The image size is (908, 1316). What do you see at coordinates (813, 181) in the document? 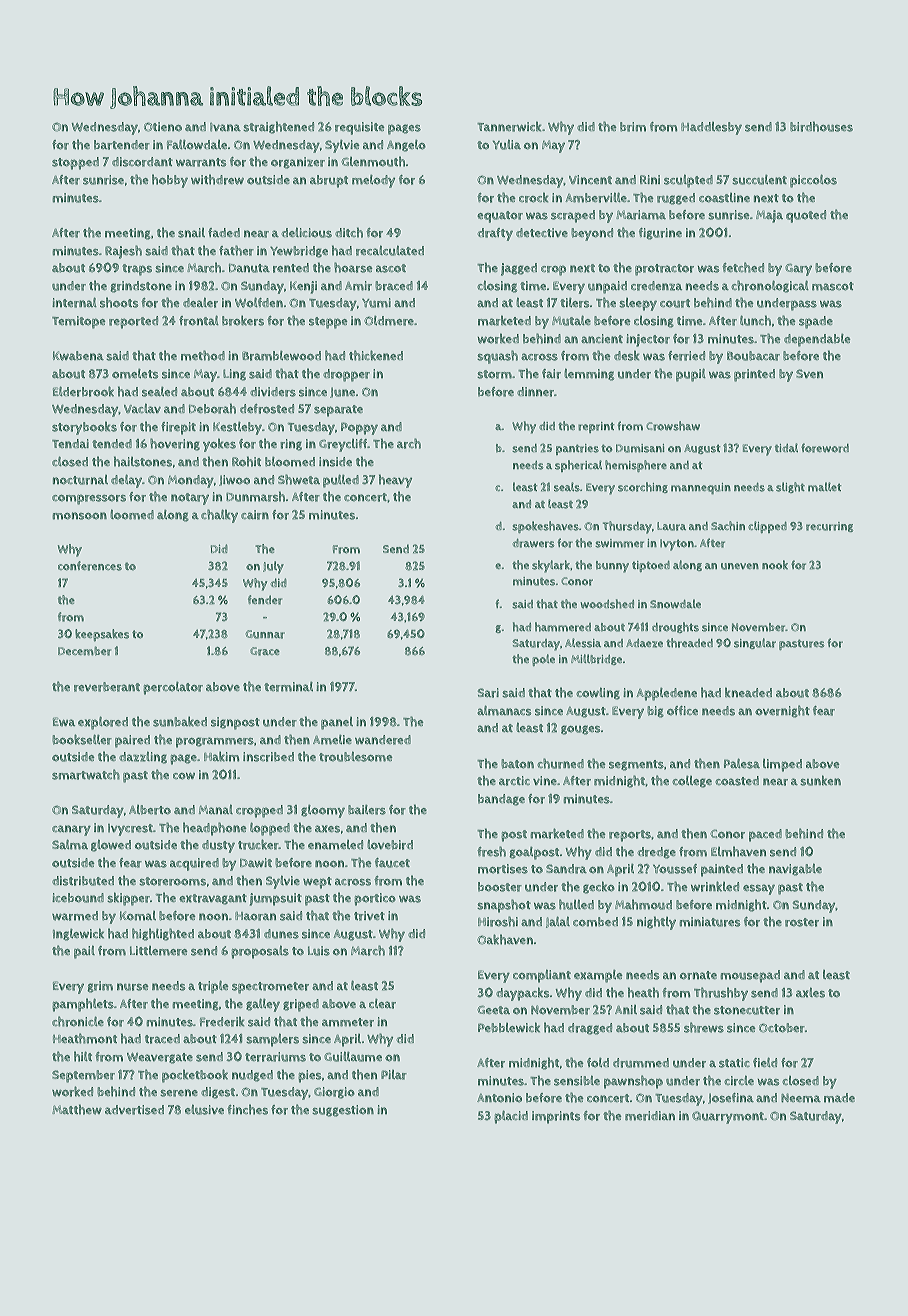
I see `piccolos` at bounding box center [813, 181].
